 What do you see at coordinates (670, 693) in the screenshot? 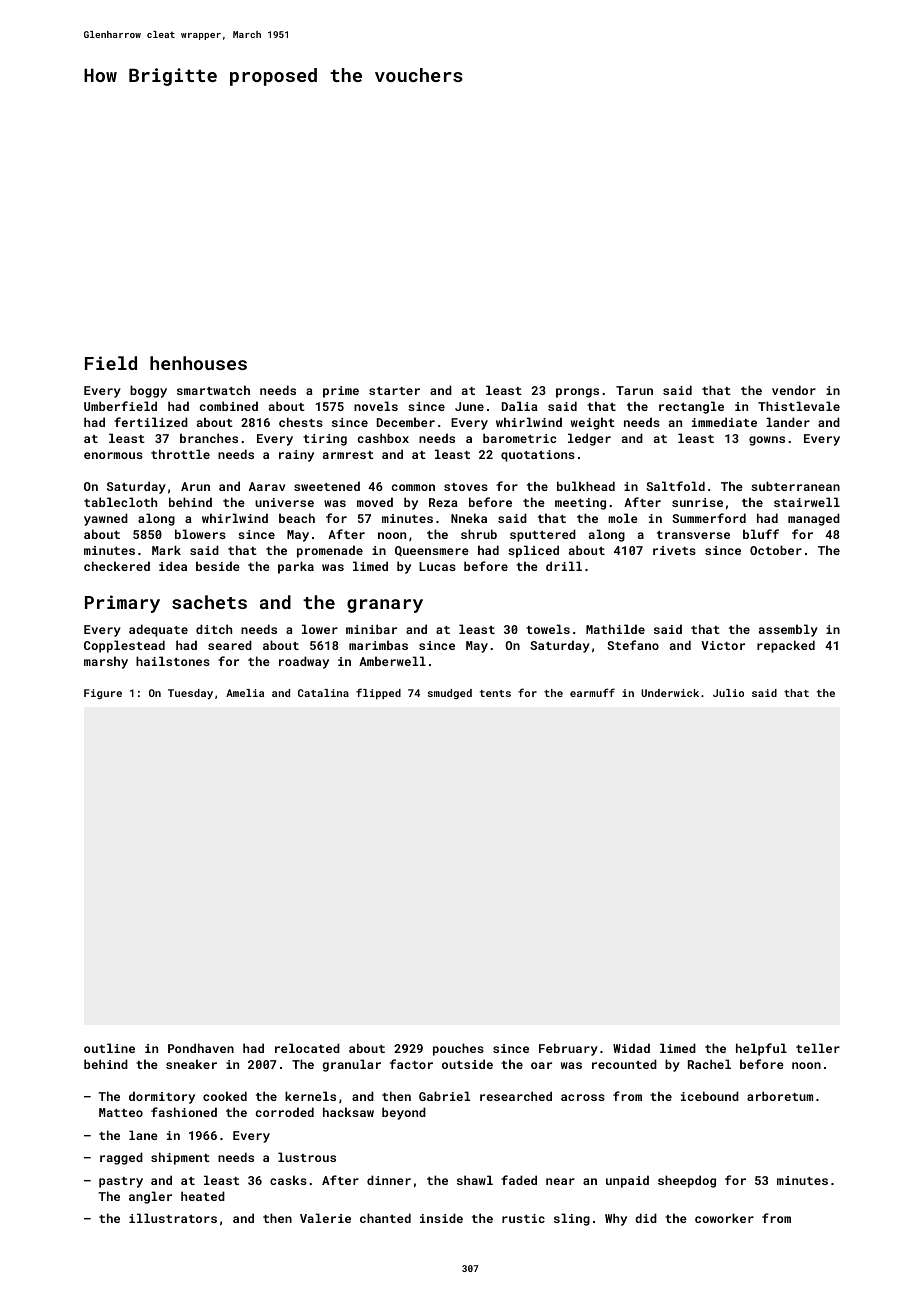
I see `Underwick` at bounding box center [670, 693].
